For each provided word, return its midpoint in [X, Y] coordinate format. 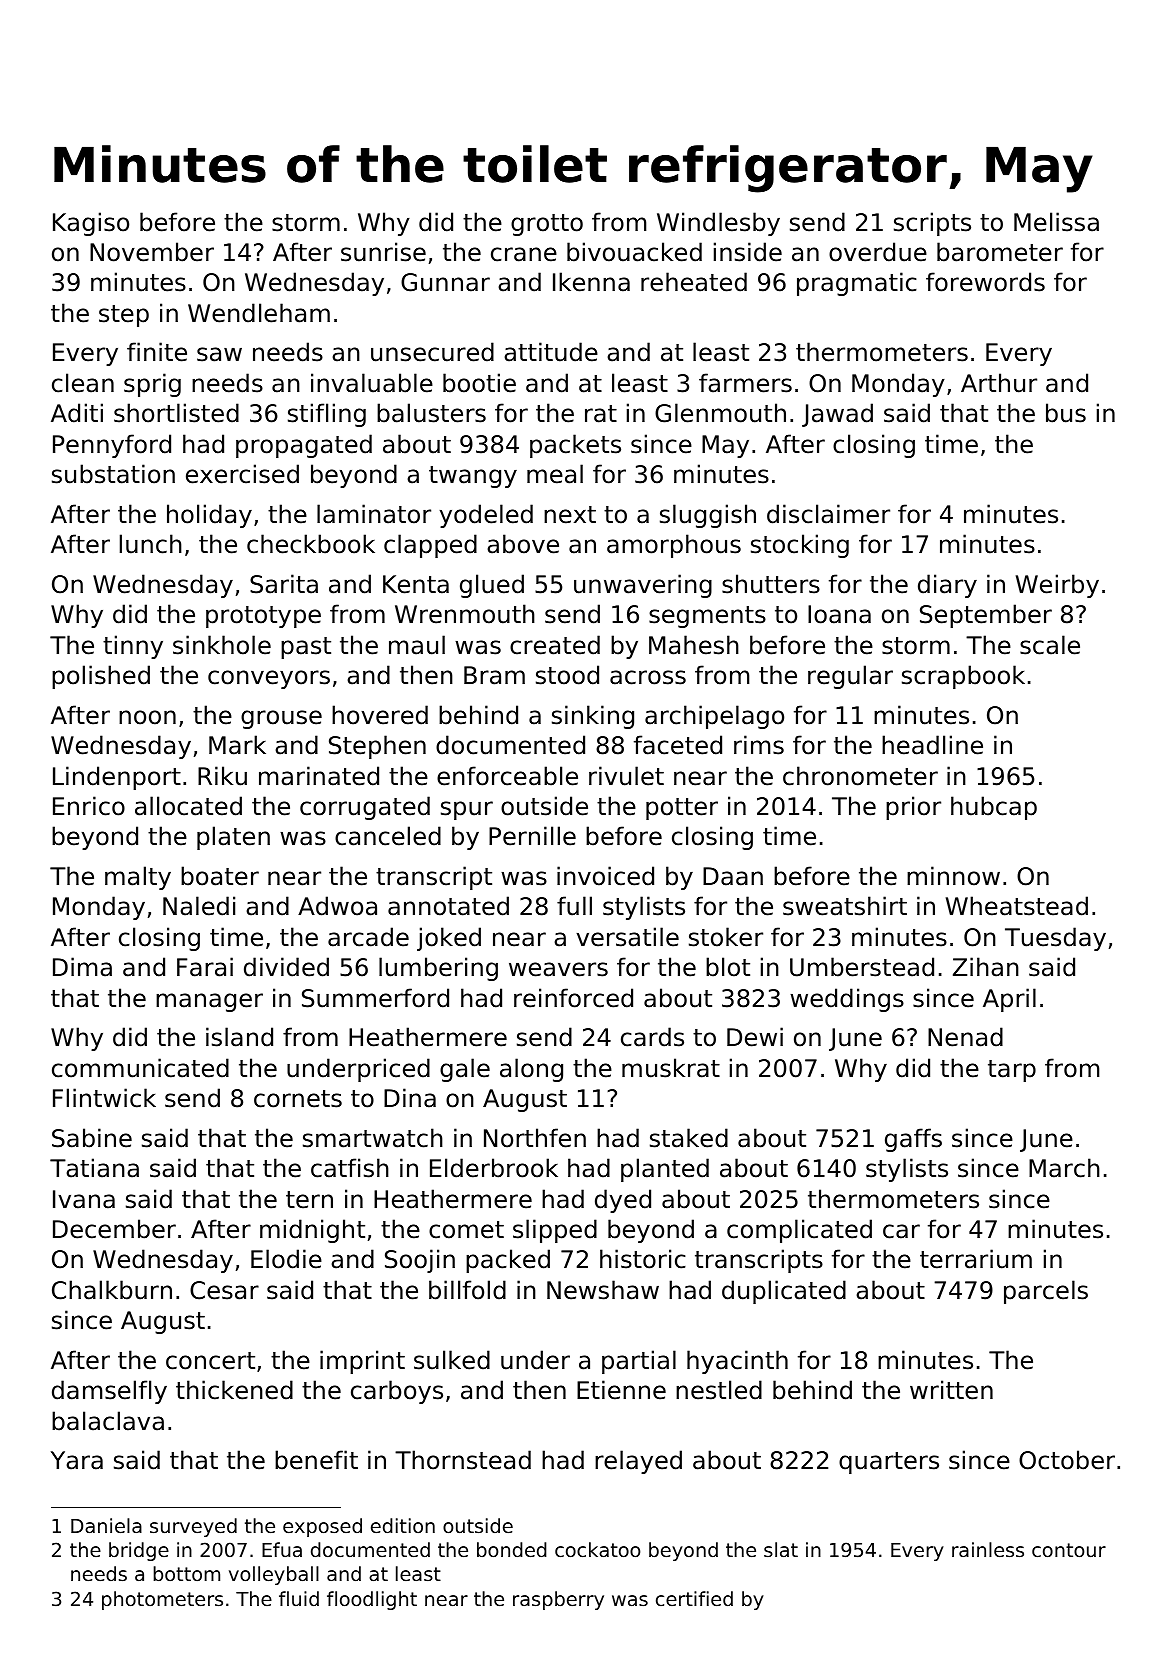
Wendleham [259, 313]
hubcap [994, 808]
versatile [627, 937]
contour [1069, 1550]
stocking [800, 546]
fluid [299, 1598]
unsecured [432, 352]
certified [694, 1598]
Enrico [89, 806]
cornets [298, 1099]
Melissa [1056, 222]
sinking [593, 717]
